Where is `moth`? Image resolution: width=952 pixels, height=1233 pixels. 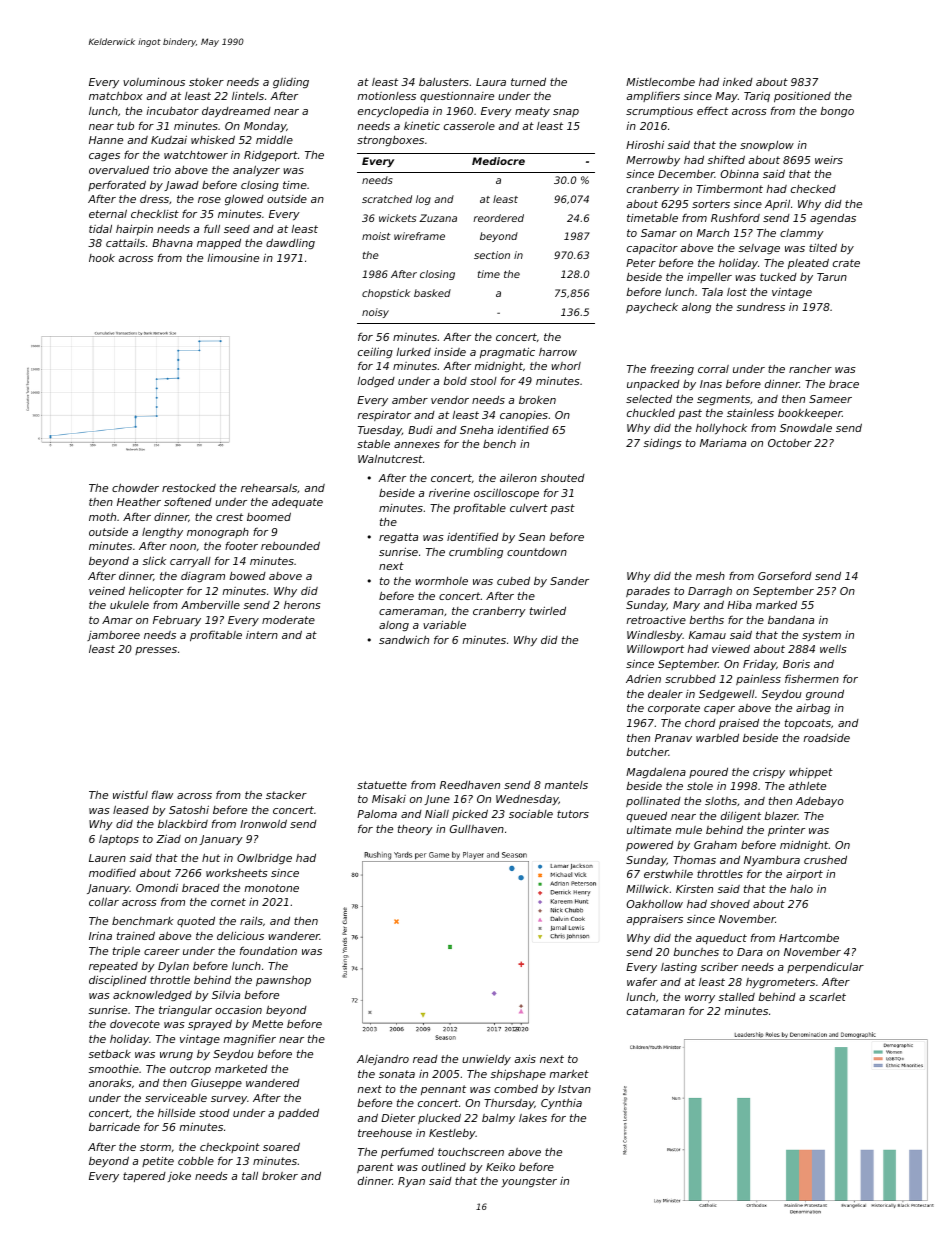
moth is located at coordinates (102, 516).
